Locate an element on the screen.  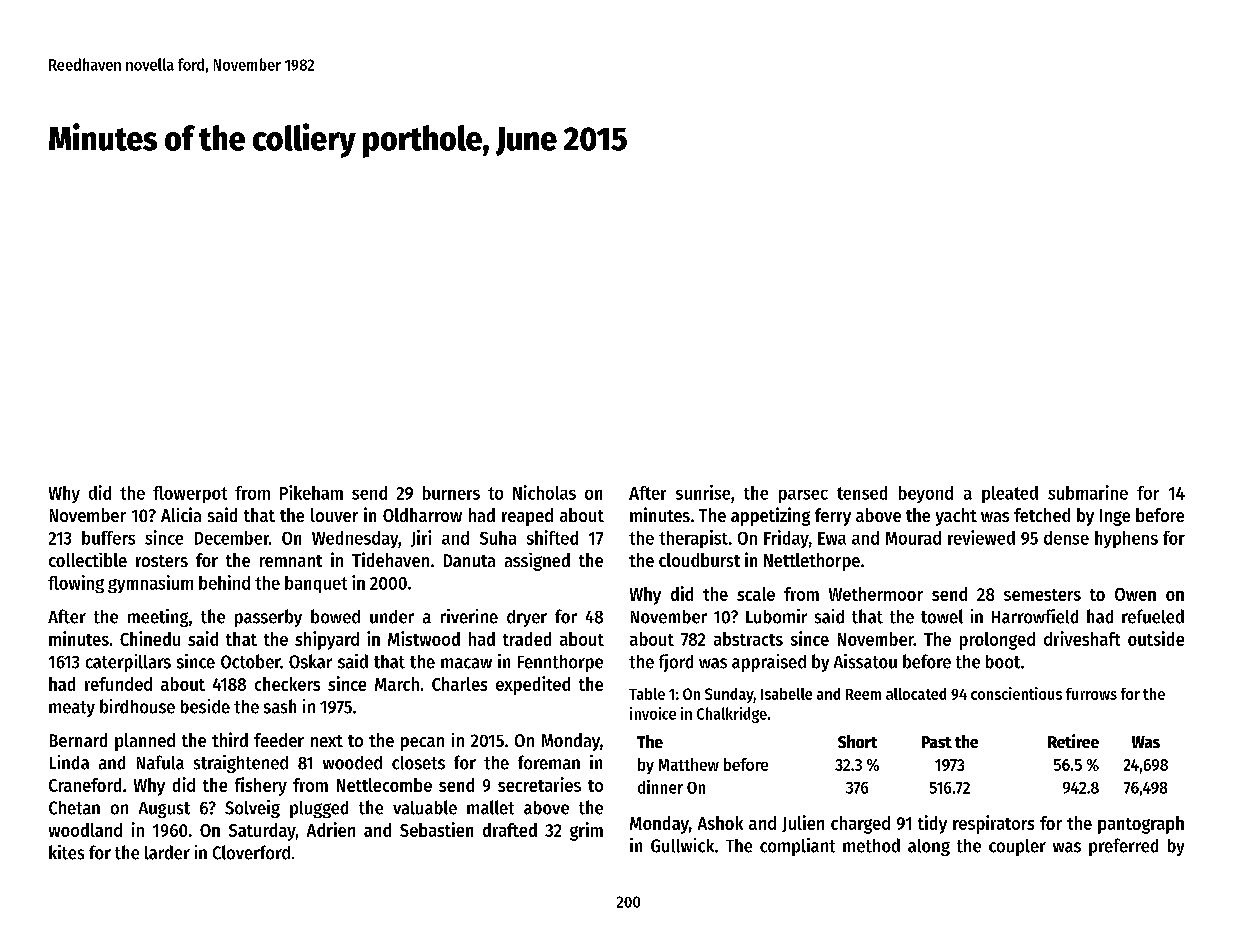
larder is located at coordinates (167, 852).
